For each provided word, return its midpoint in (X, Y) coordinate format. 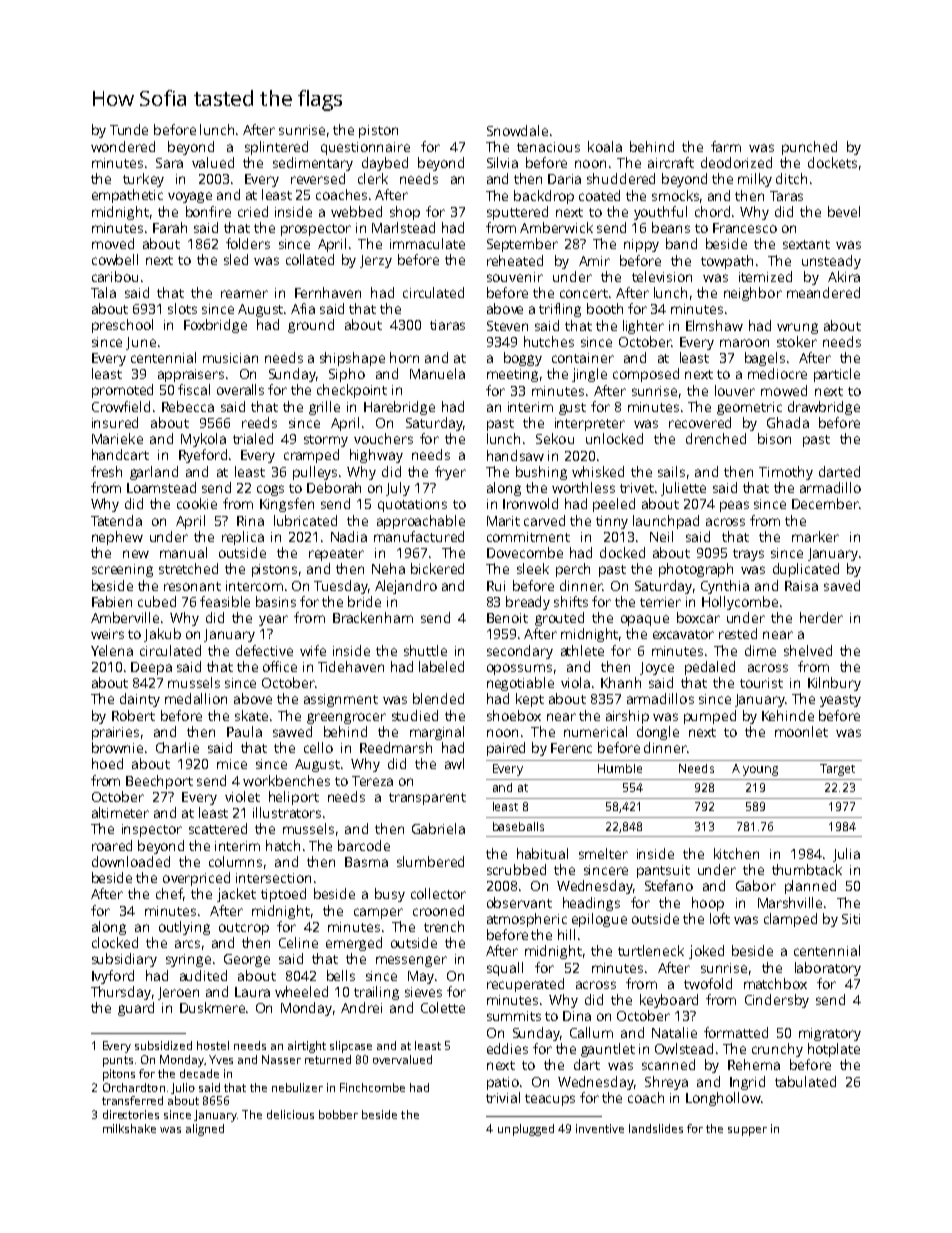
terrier (660, 602)
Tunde (129, 129)
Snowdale (517, 130)
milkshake (129, 1128)
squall (505, 969)
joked (706, 952)
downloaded (131, 861)
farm (726, 146)
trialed (253, 438)
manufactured (419, 536)
